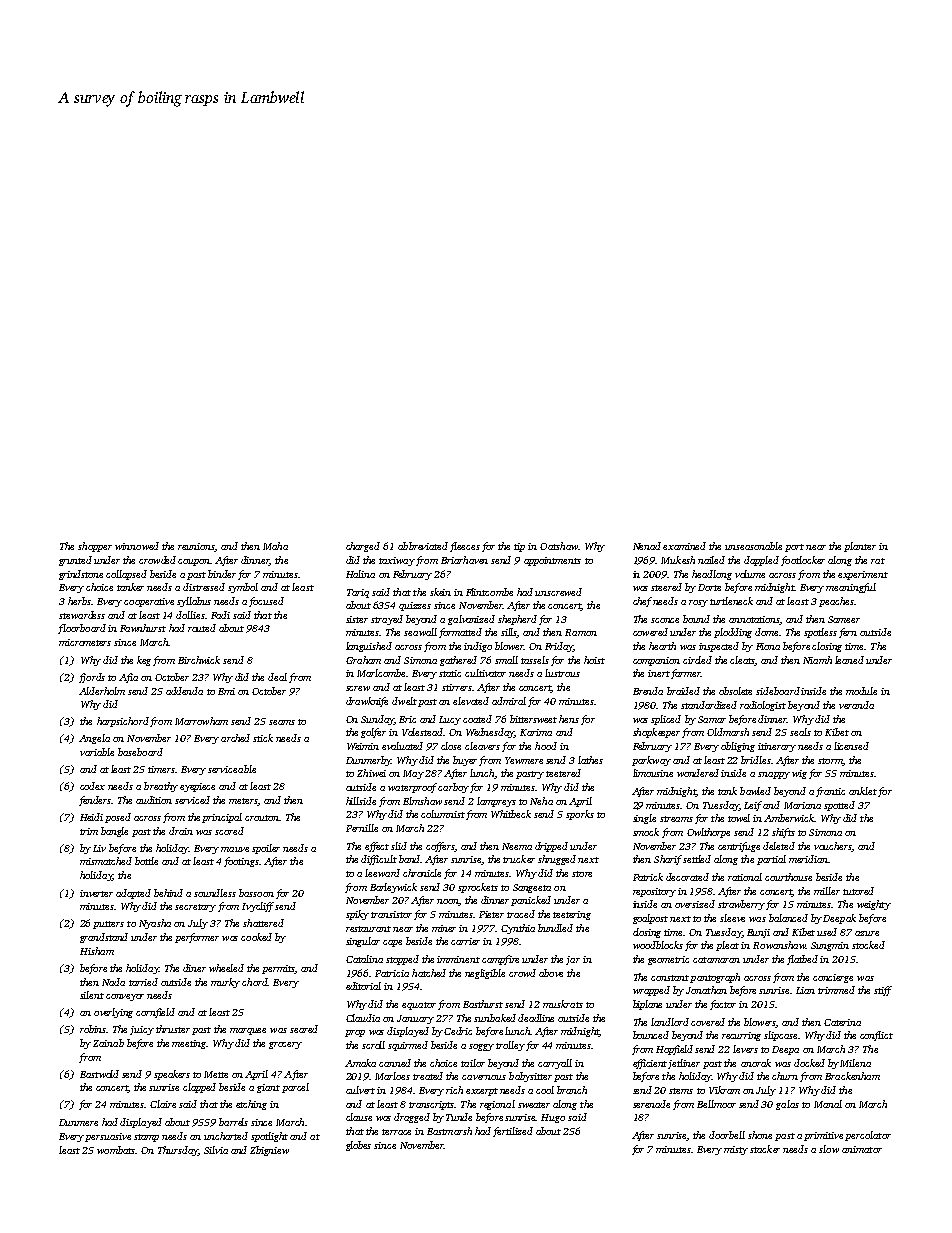  What do you see at coordinates (465, 547) in the screenshot?
I see `fleeces` at bounding box center [465, 547].
